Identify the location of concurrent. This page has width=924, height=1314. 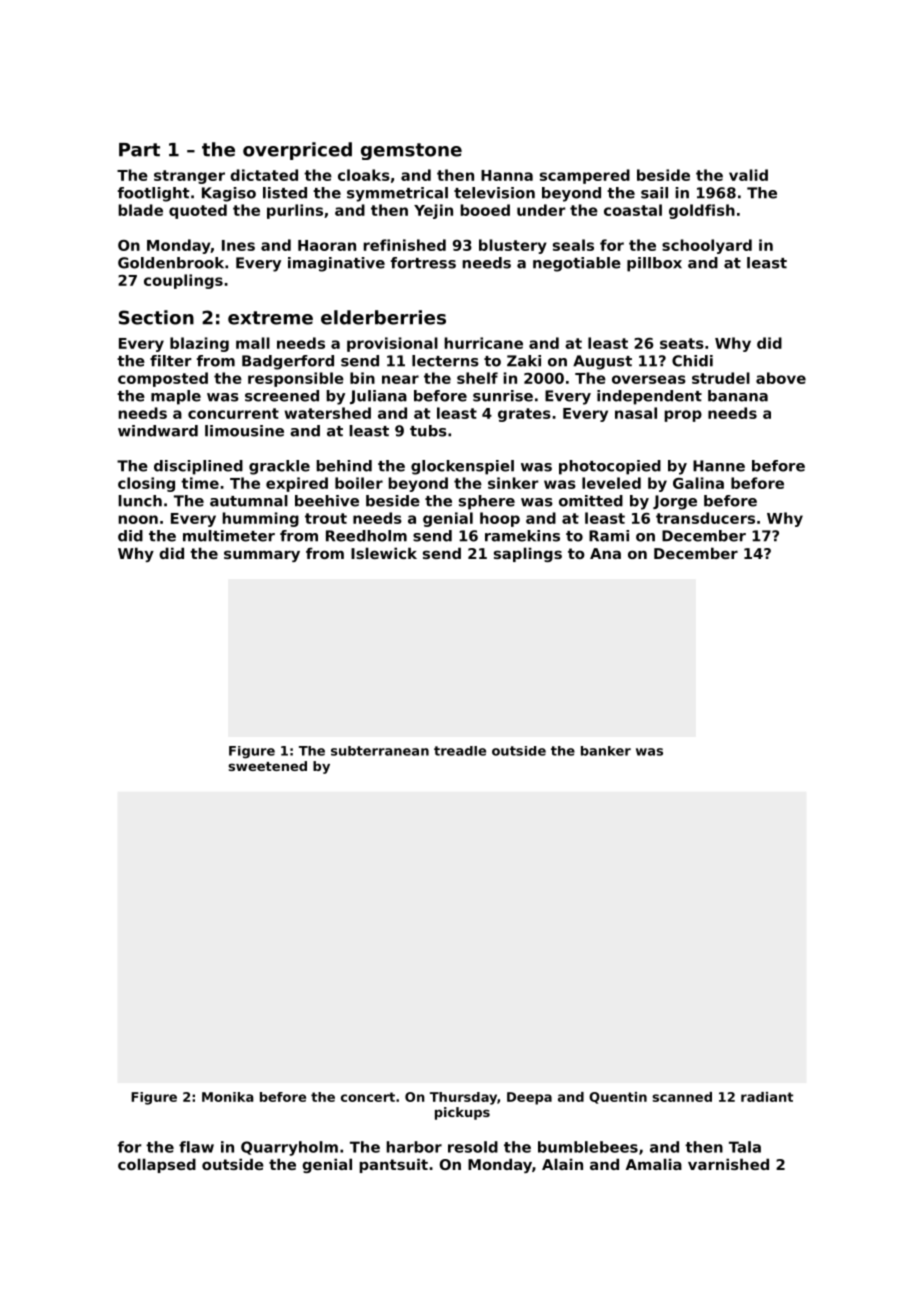
(233, 413).
